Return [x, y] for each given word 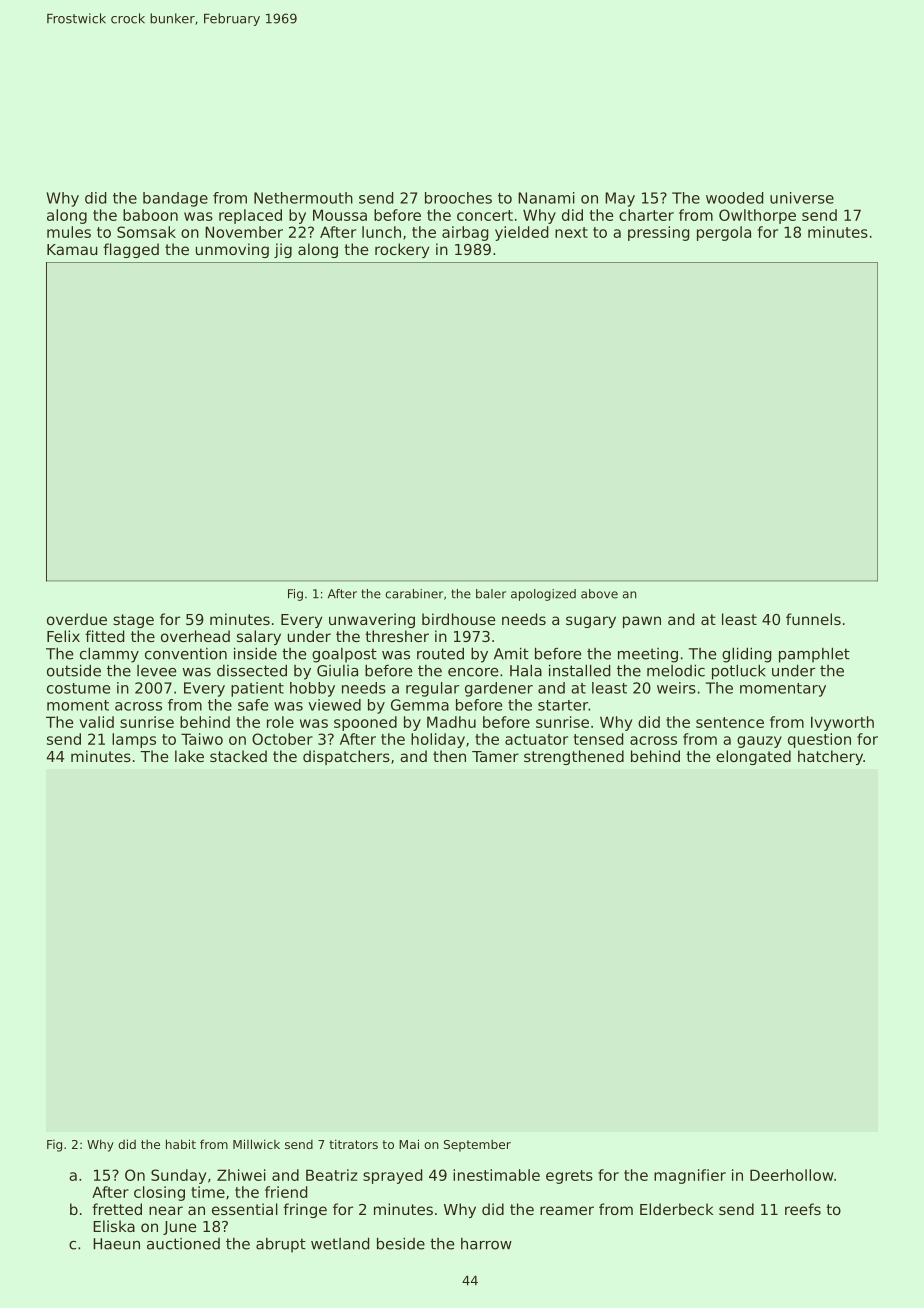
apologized [543, 595]
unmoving [232, 250]
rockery [402, 250]
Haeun [116, 1244]
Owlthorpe [757, 216]
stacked [238, 756]
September [477, 1146]
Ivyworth [842, 723]
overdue [77, 619]
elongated [753, 757]
